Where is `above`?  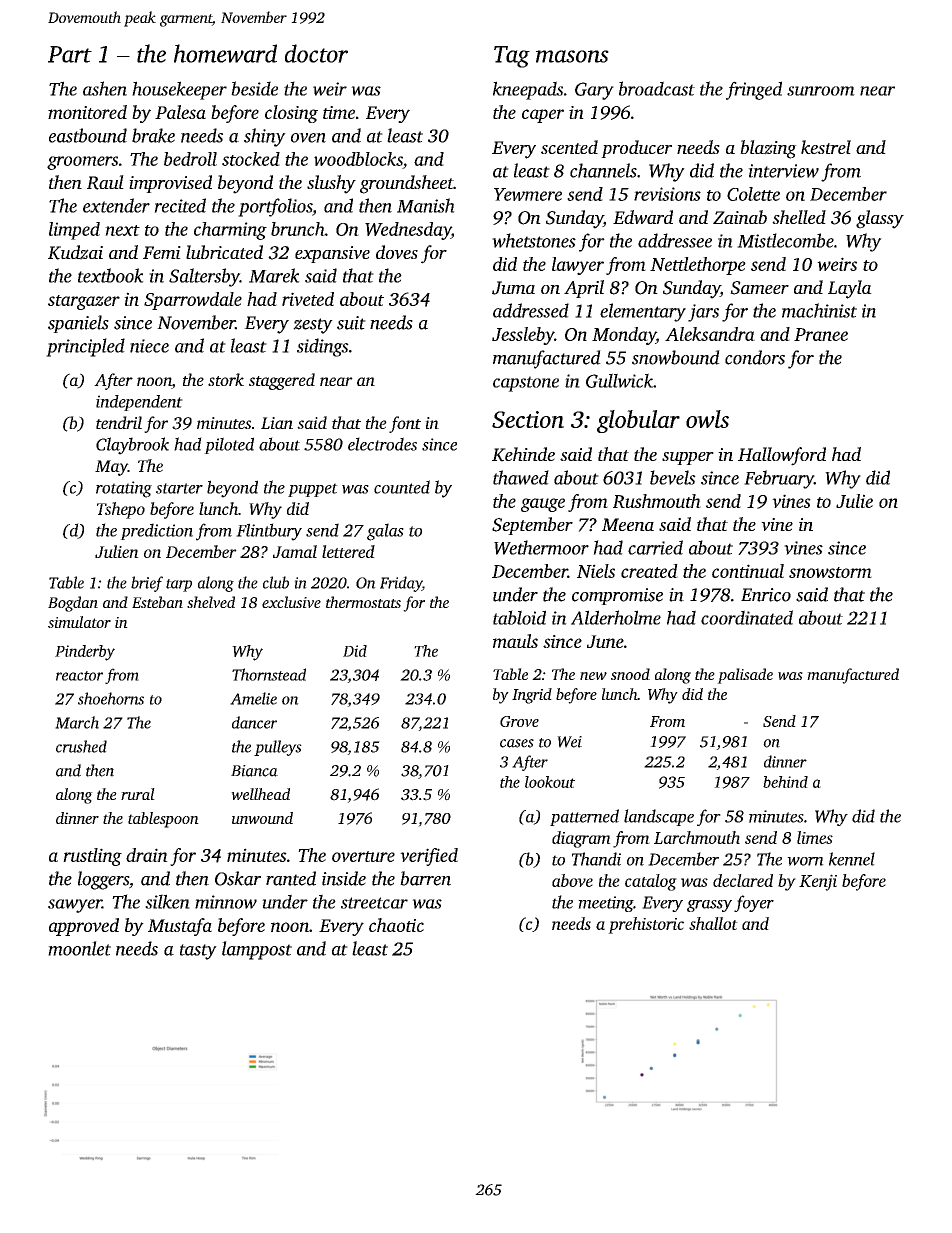
above is located at coordinates (572, 880).
